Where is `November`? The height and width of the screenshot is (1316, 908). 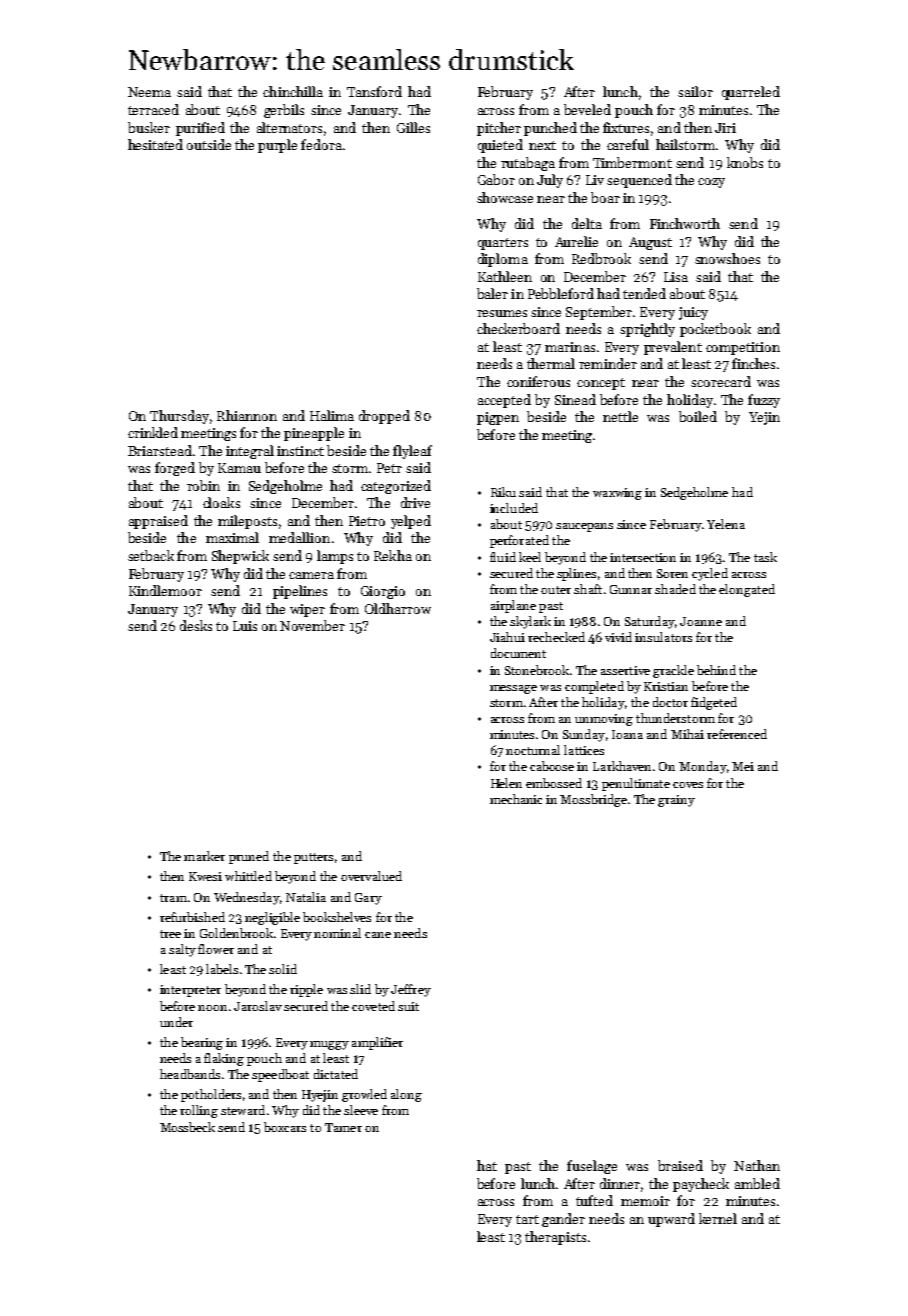 November is located at coordinates (312, 625).
